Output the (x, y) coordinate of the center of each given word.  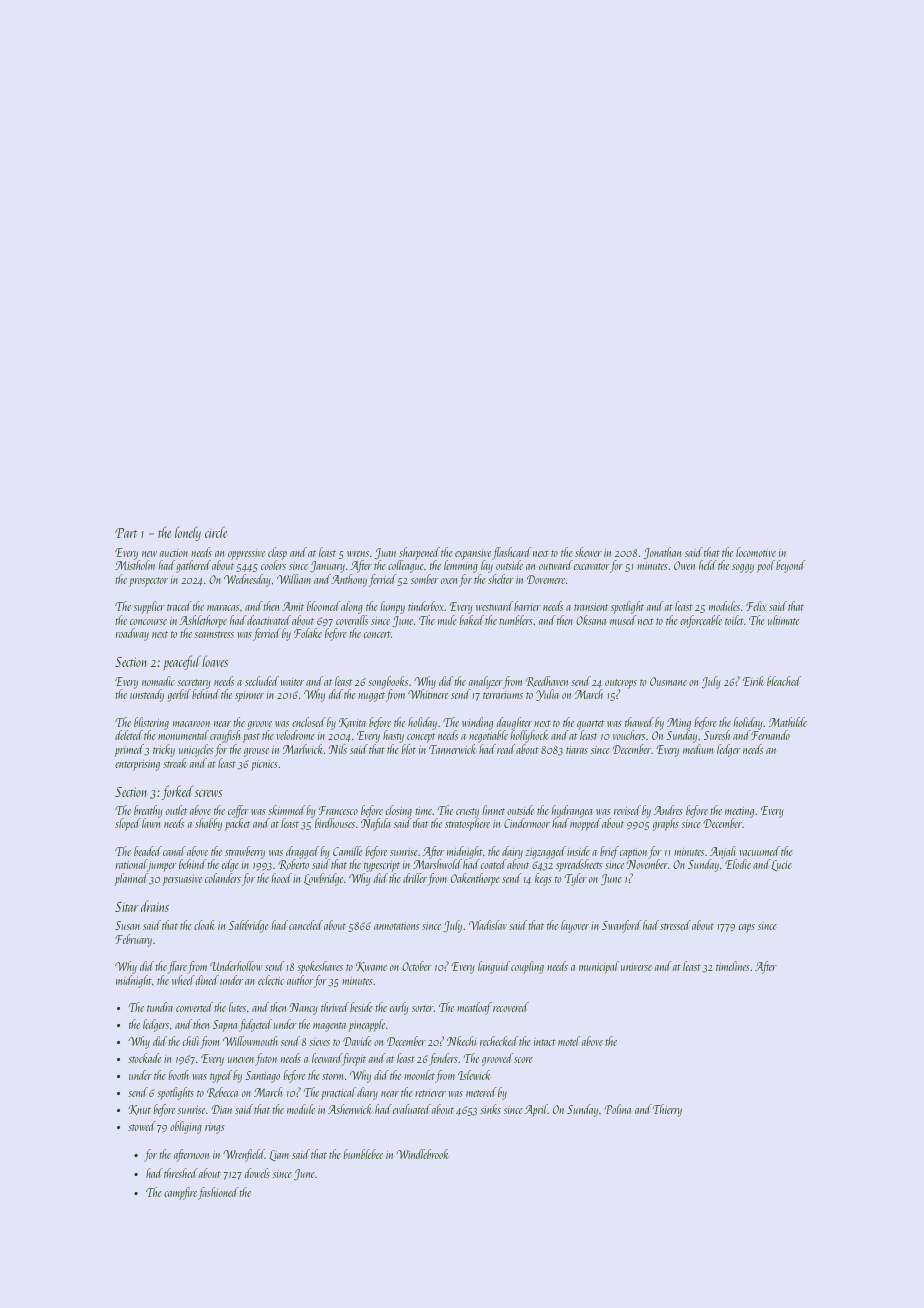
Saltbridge (249, 926)
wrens (358, 554)
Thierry (667, 1110)
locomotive (756, 552)
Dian (222, 1109)
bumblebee (363, 1154)
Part (126, 533)
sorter (423, 1008)
